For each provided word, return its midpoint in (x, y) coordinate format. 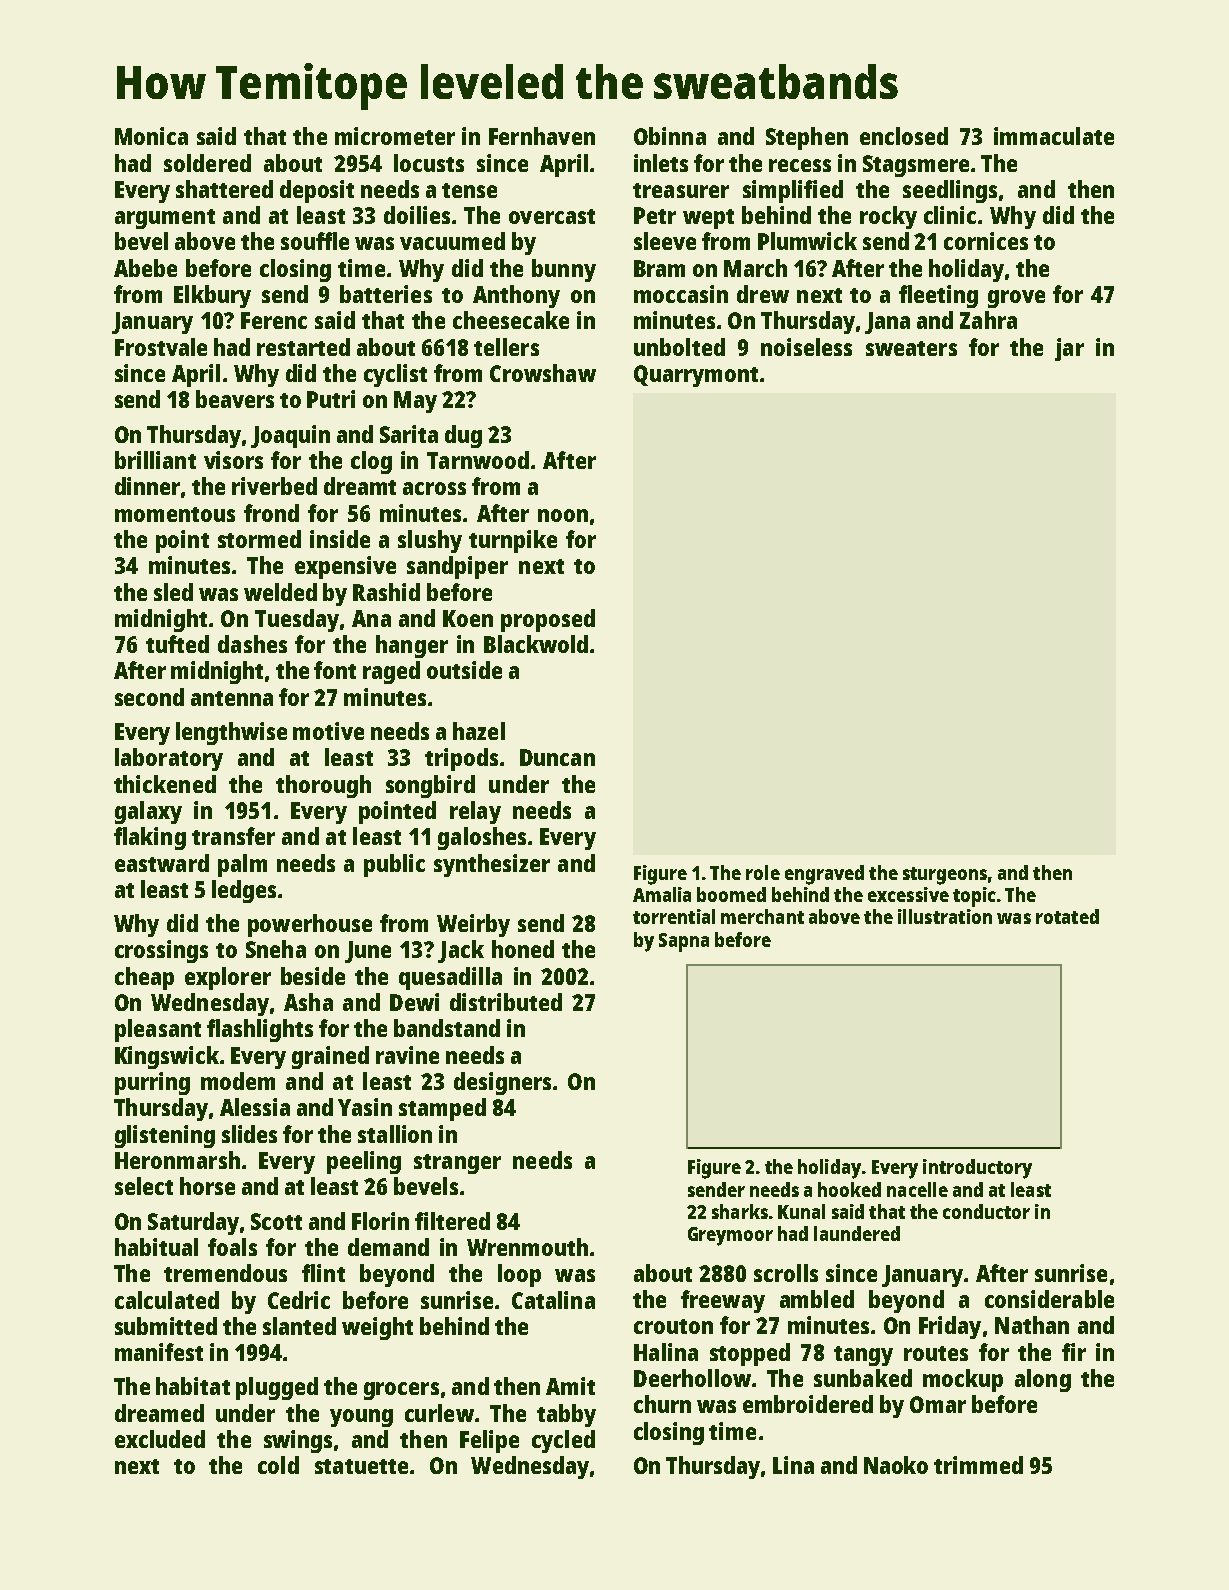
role (763, 872)
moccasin (681, 294)
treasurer (681, 190)
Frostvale (161, 347)
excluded (160, 1439)
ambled (817, 1299)
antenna (232, 698)
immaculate (1054, 136)
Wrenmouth (527, 1247)
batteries (386, 294)
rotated (1067, 916)
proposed (548, 620)
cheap (144, 978)
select (144, 1186)
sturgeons (945, 876)
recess (800, 165)
